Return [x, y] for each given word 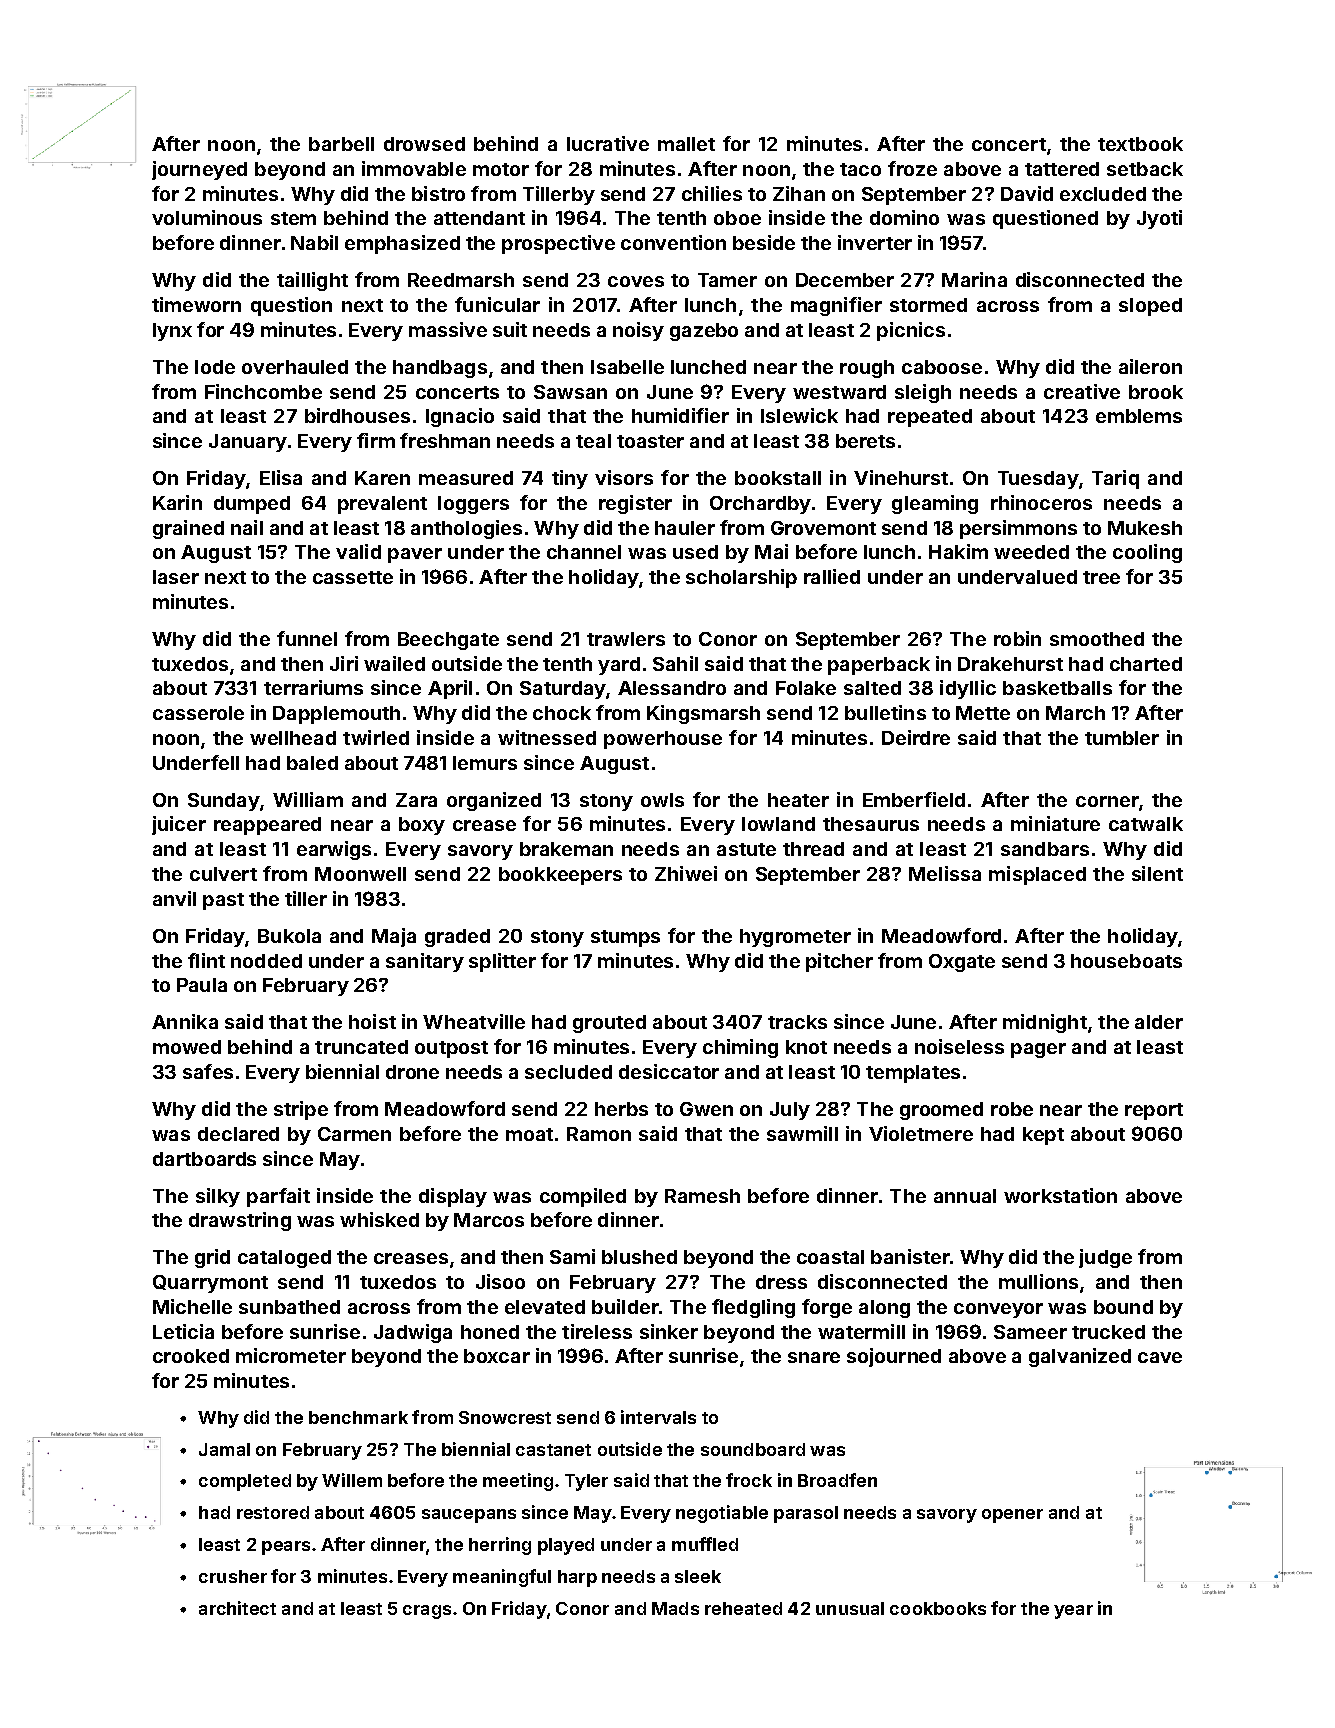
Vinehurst [901, 477]
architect [237, 1608]
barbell [341, 144]
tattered [1062, 169]
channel [584, 552]
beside [764, 242]
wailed [394, 663]
